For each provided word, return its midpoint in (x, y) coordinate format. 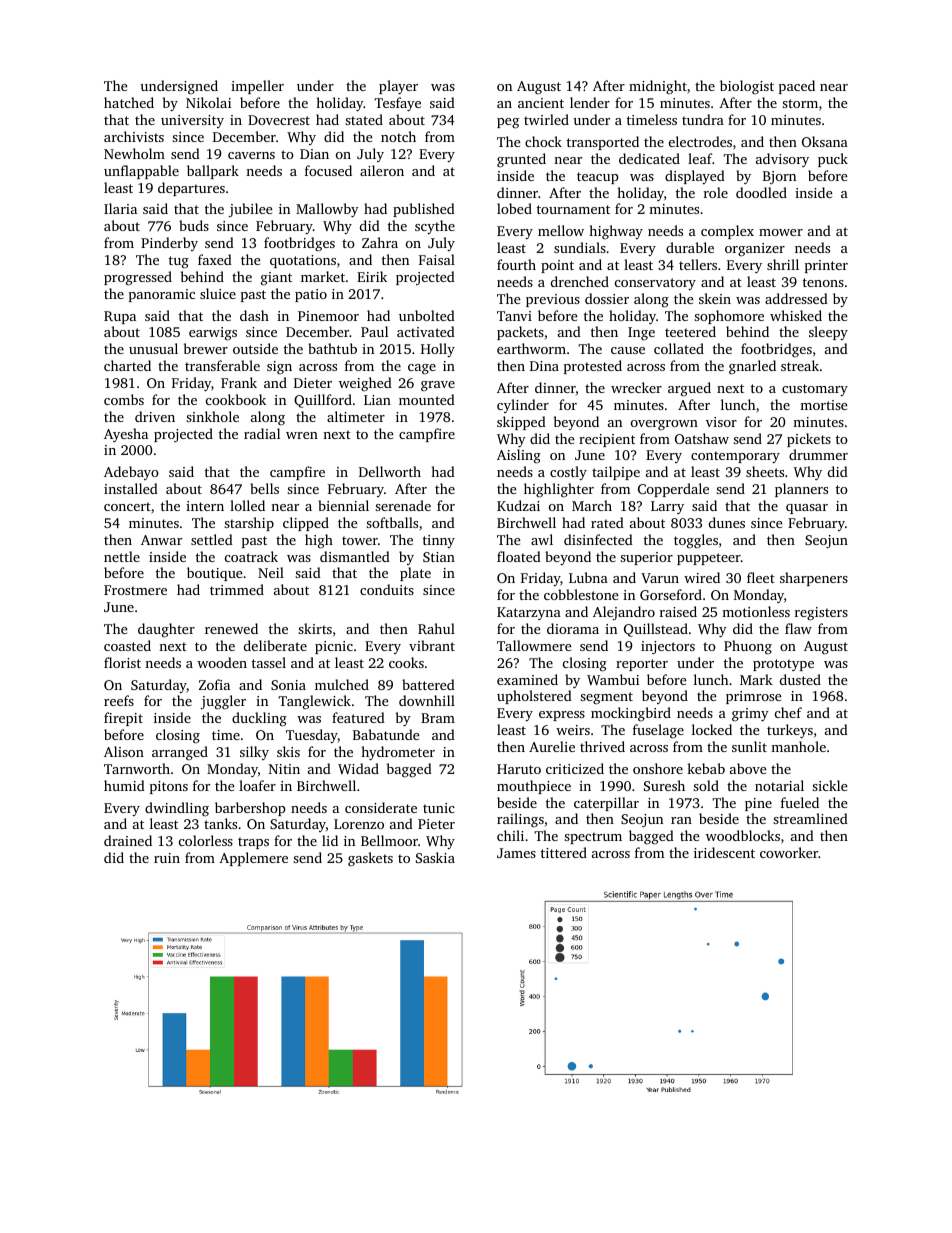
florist (122, 662)
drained (128, 840)
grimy (750, 715)
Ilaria (120, 208)
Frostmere (135, 590)
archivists (134, 136)
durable (690, 247)
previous (553, 300)
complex (727, 232)
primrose (754, 697)
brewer (206, 348)
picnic (334, 647)
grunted (521, 160)
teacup (598, 178)
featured (358, 717)
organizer (755, 250)
